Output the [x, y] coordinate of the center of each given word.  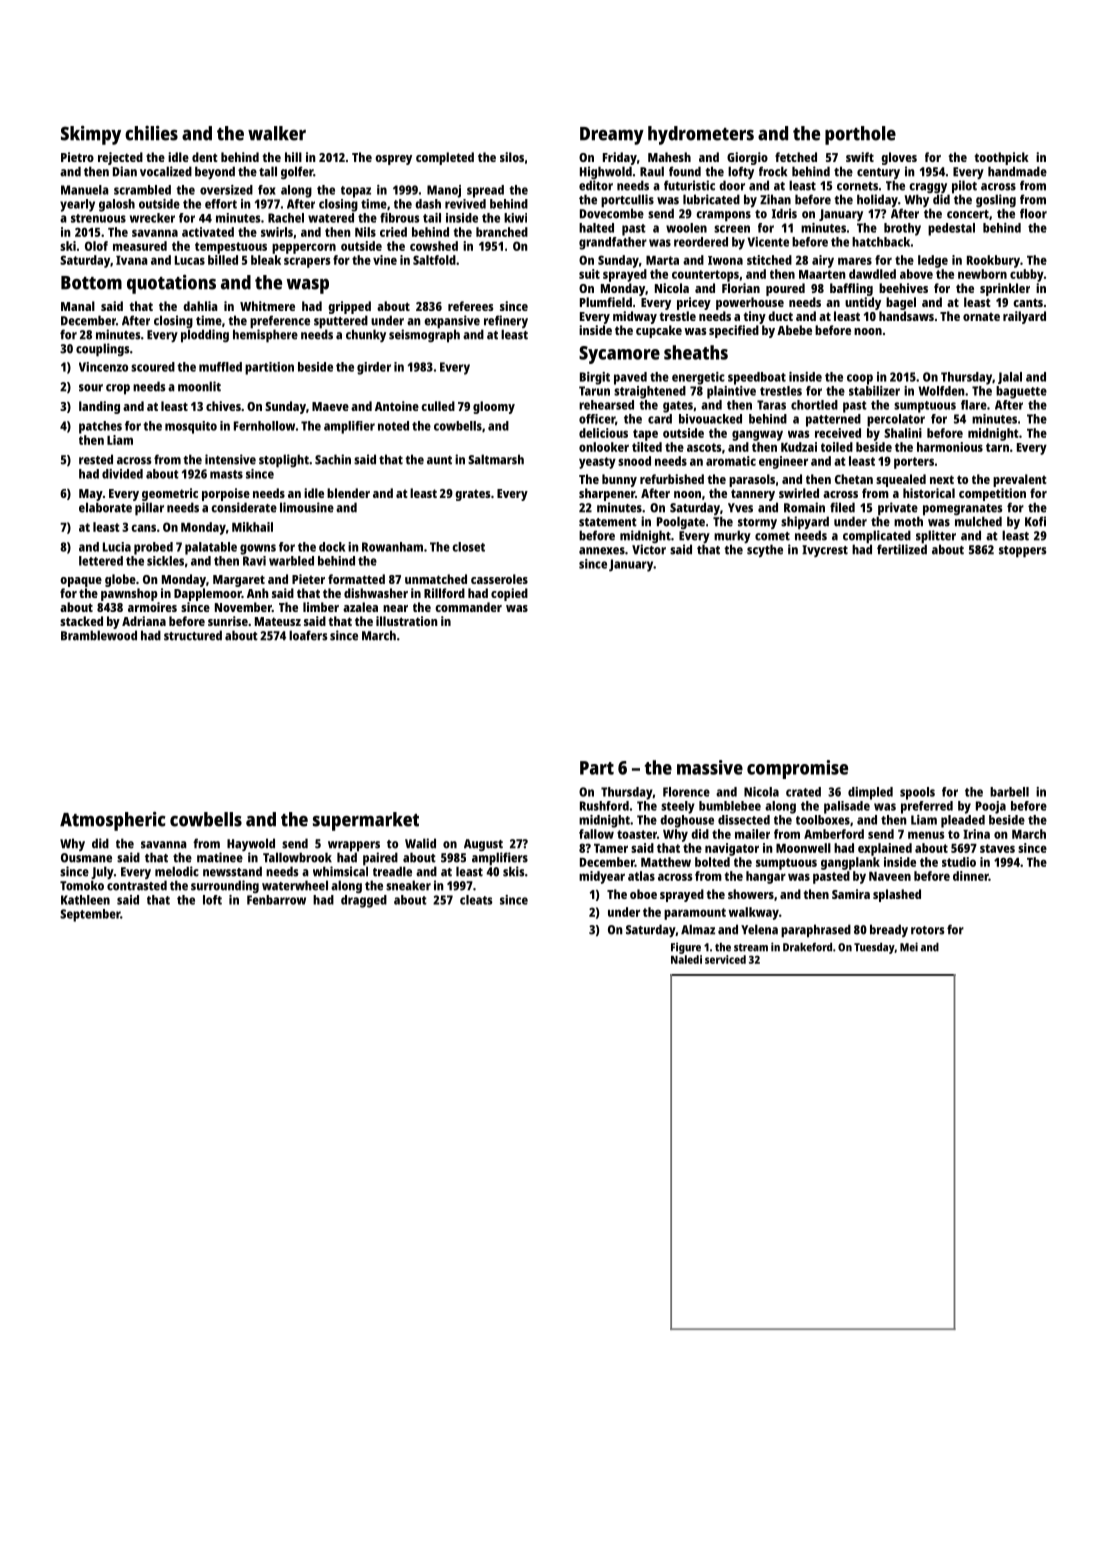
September [90, 915]
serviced [725, 959]
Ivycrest [825, 551]
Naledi [686, 959]
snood [634, 461]
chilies [151, 133]
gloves [899, 158]
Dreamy [612, 136]
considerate [244, 507]
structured [193, 635]
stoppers [1022, 552]
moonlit [199, 386]
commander [468, 607]
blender [348, 493]
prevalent [1020, 480]
